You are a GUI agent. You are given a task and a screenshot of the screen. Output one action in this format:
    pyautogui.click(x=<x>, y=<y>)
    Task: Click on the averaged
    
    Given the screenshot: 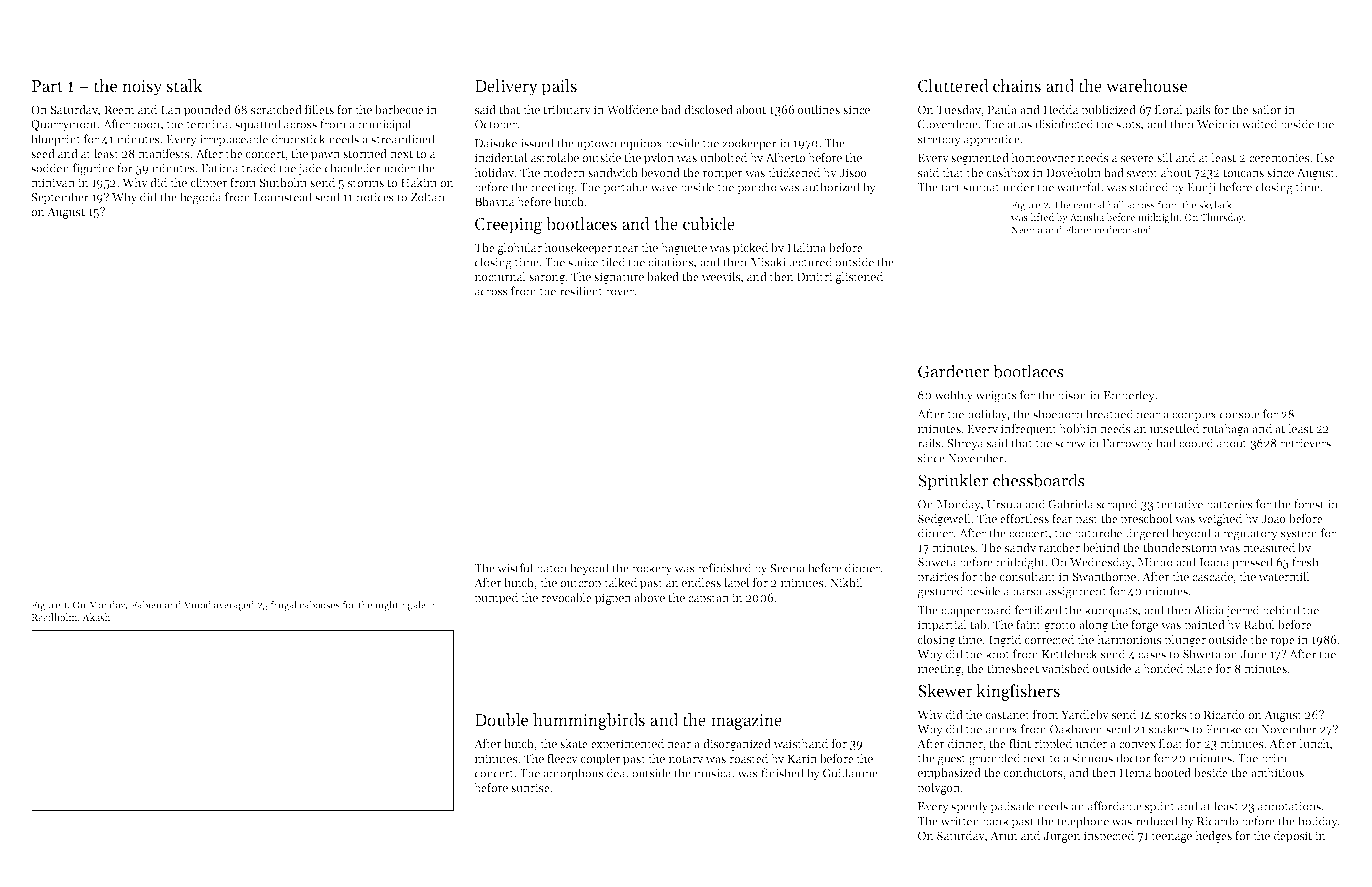 What is the action you would take?
    pyautogui.click(x=234, y=605)
